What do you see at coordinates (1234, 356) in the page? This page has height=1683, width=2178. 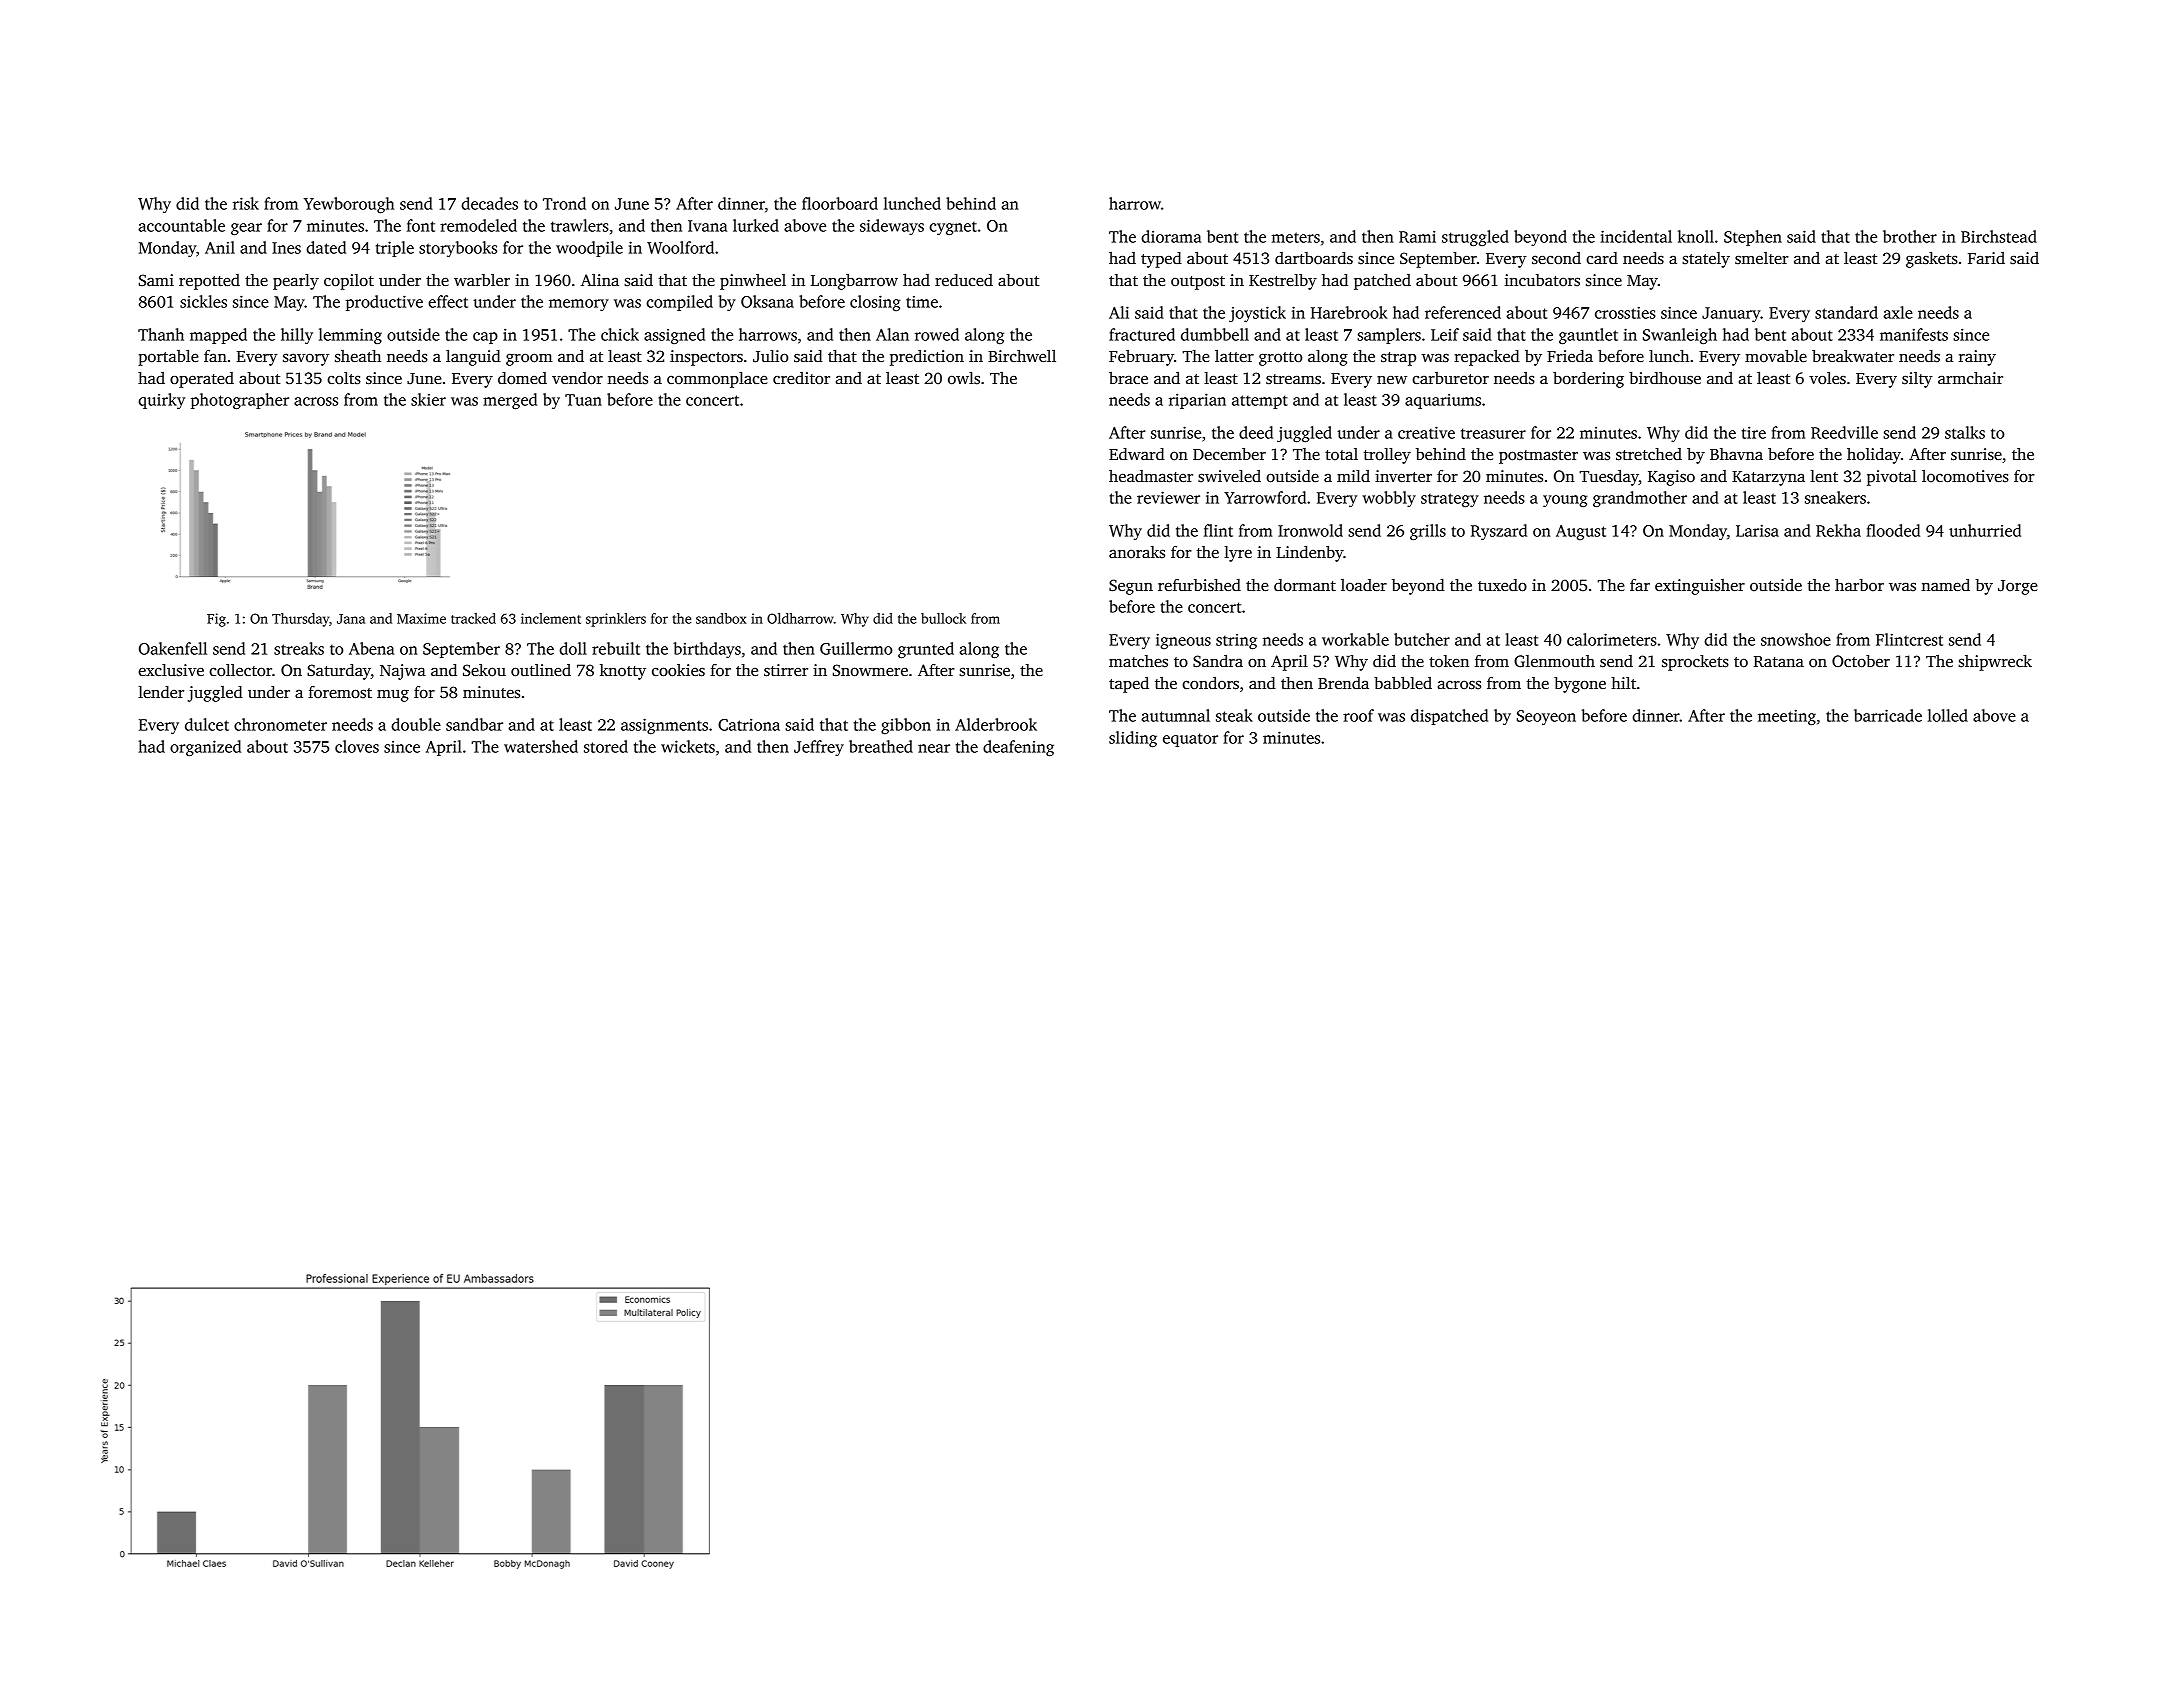 I see `latter` at bounding box center [1234, 356].
